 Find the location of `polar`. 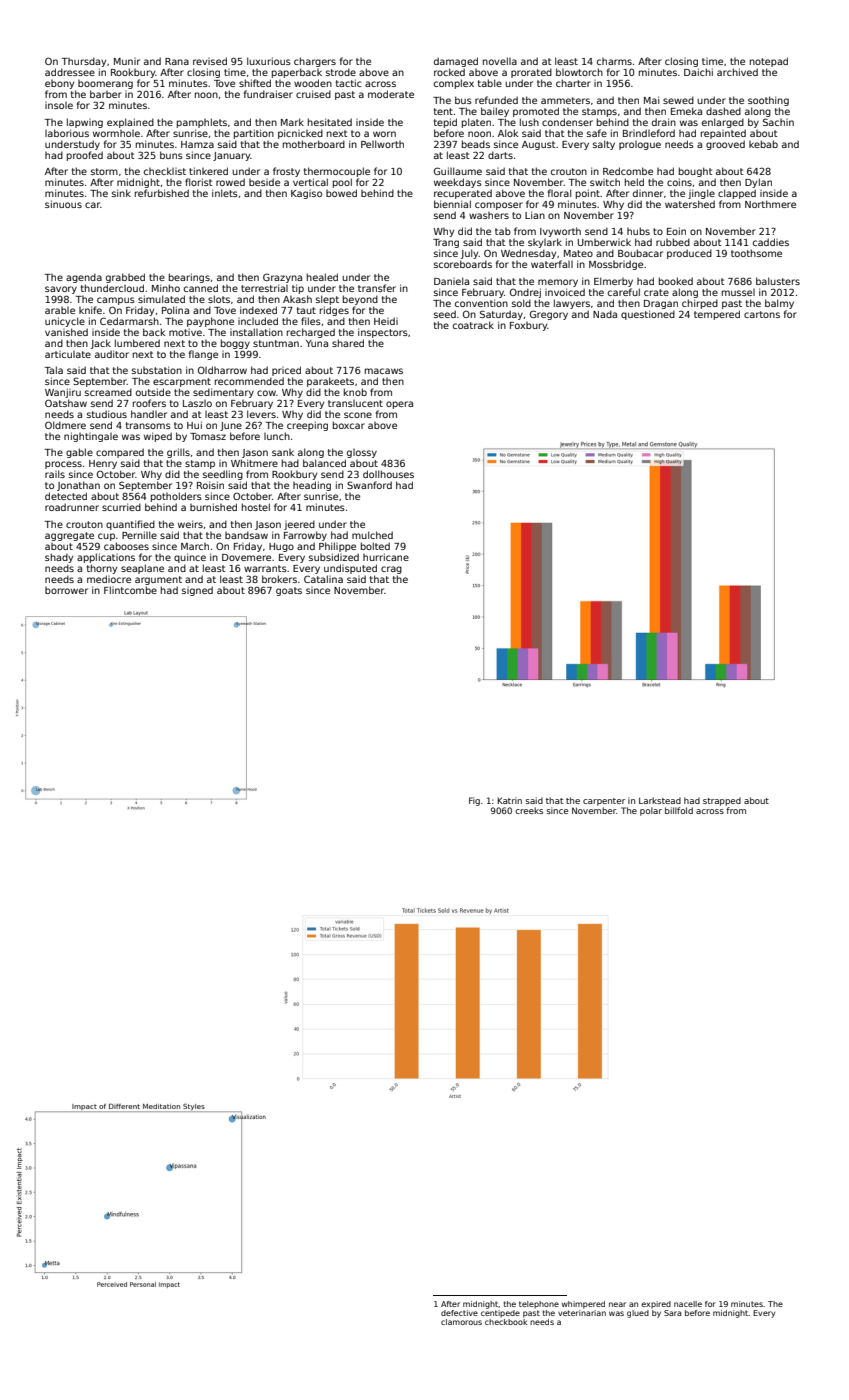

polar is located at coordinates (651, 811).
